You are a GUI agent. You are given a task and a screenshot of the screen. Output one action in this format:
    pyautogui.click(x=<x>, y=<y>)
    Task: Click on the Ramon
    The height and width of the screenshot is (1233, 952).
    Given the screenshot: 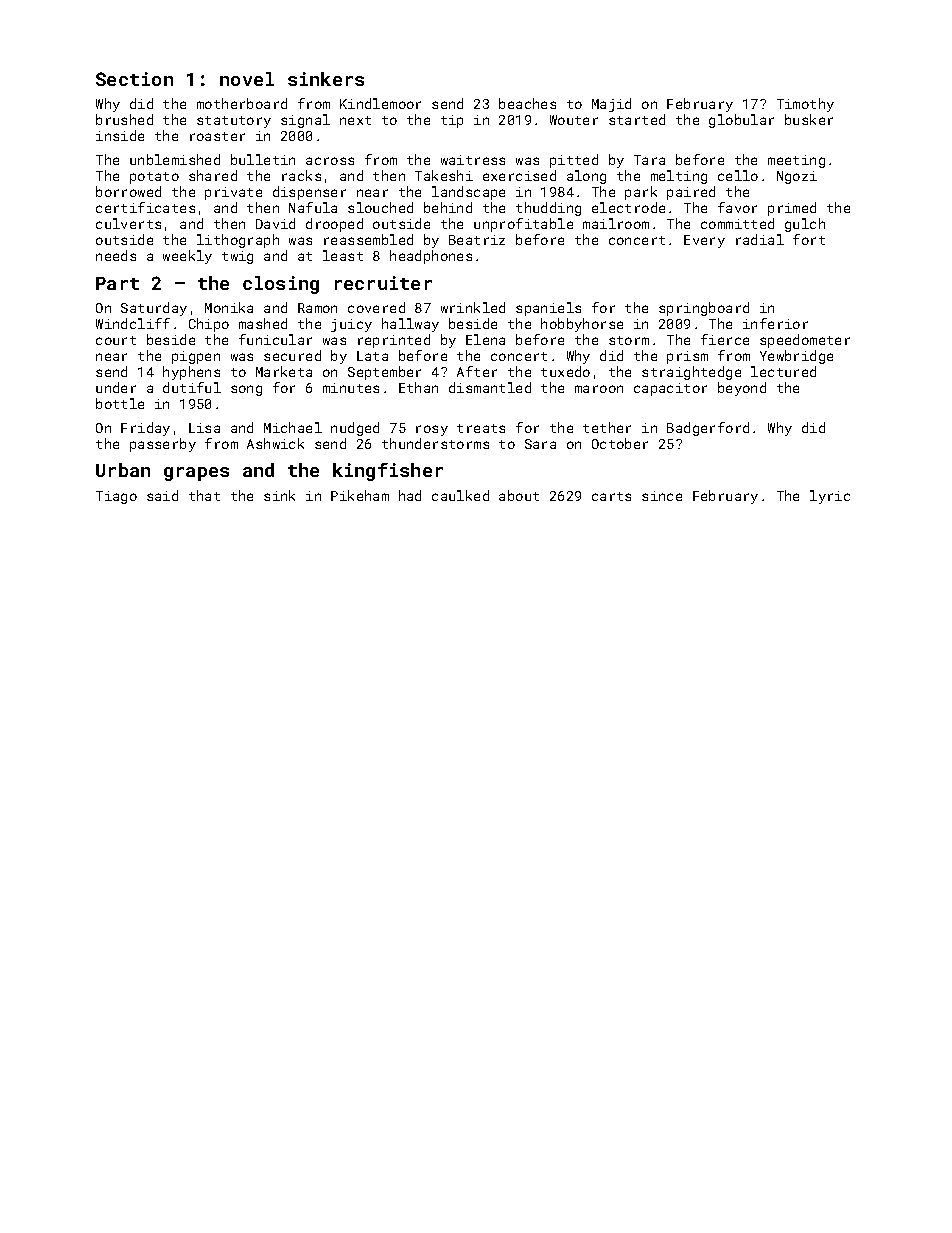 What is the action you would take?
    pyautogui.click(x=317, y=308)
